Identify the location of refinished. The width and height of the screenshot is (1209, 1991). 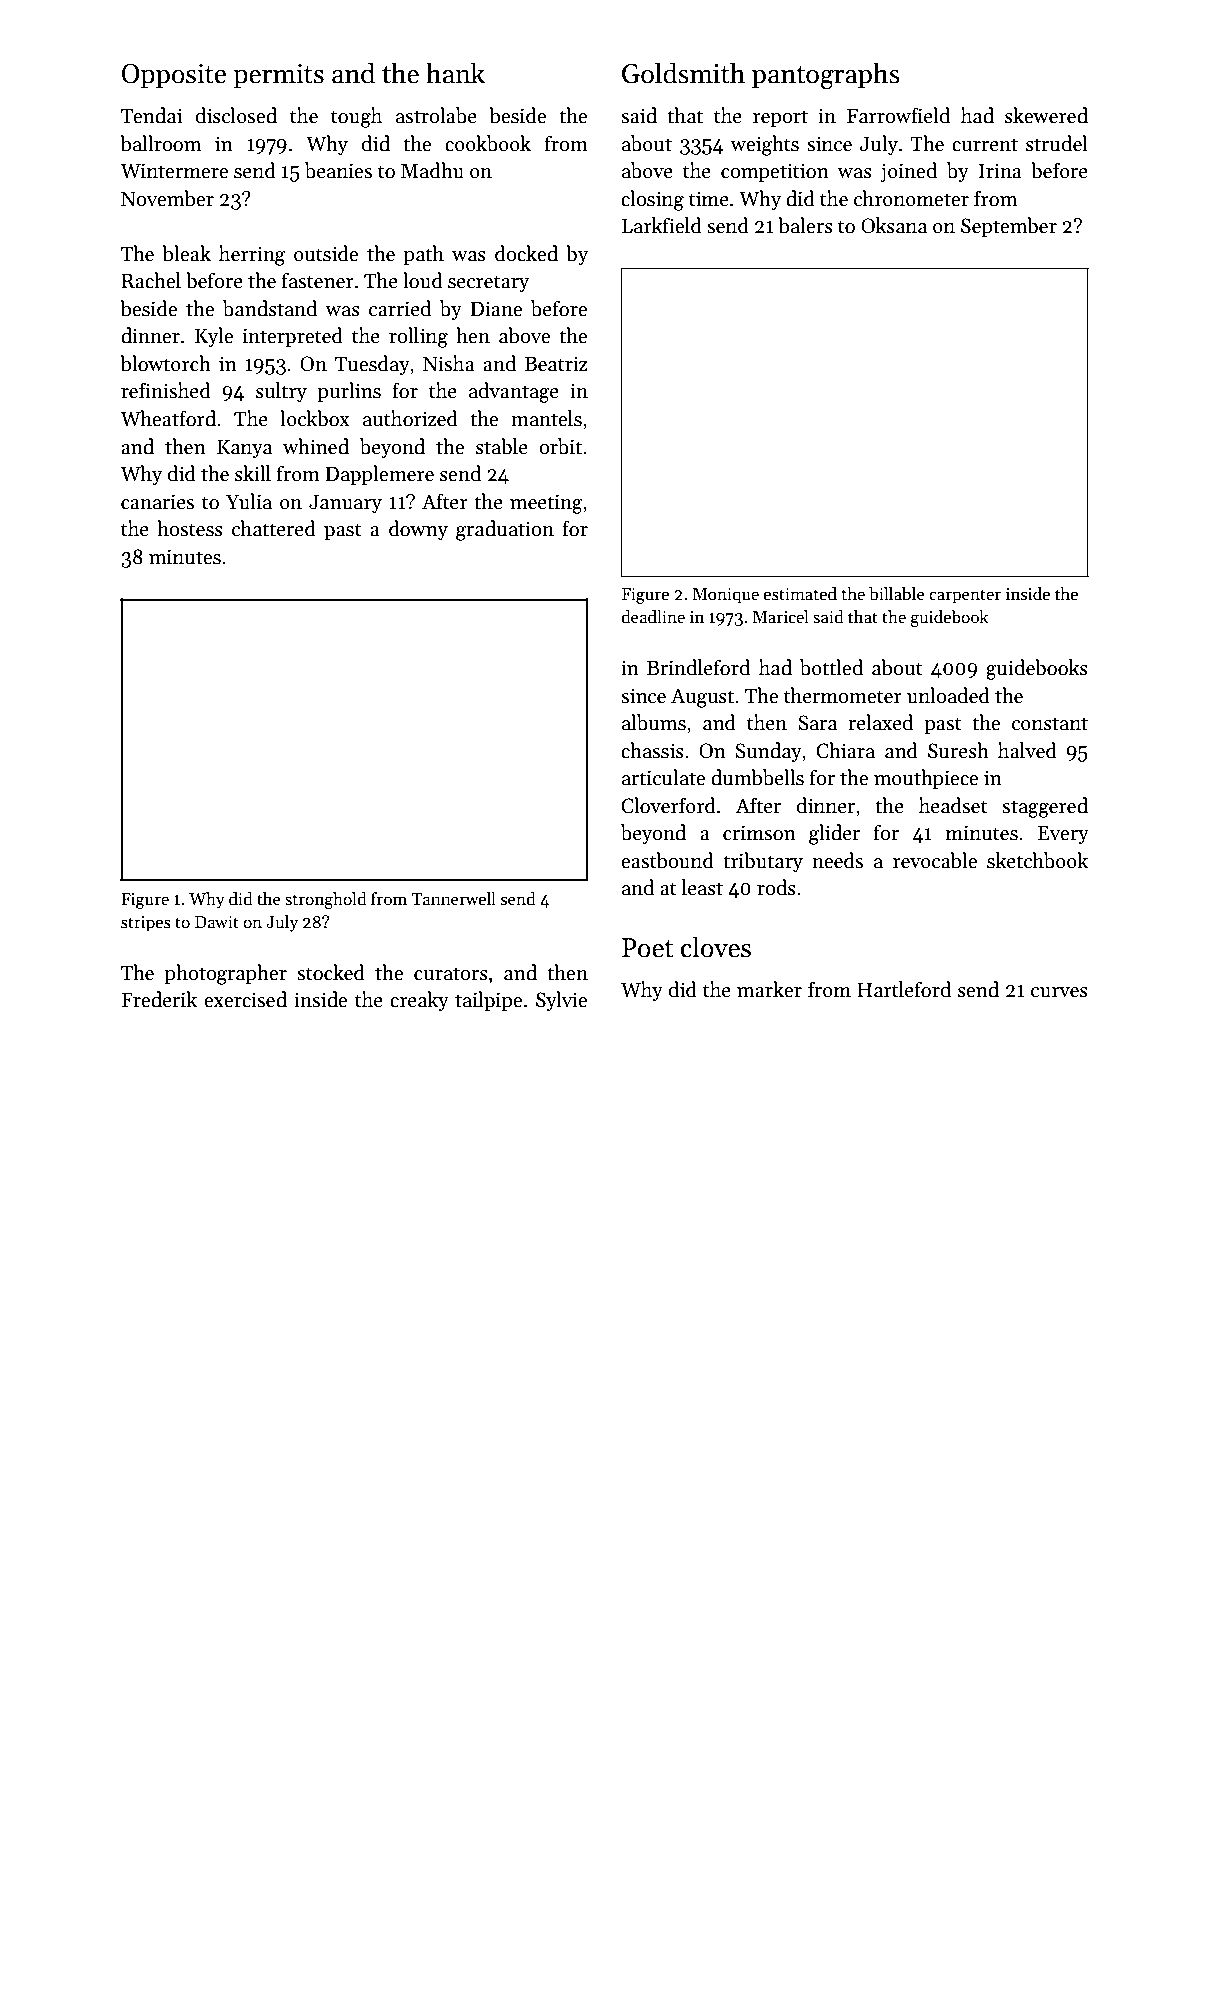
(166, 390).
